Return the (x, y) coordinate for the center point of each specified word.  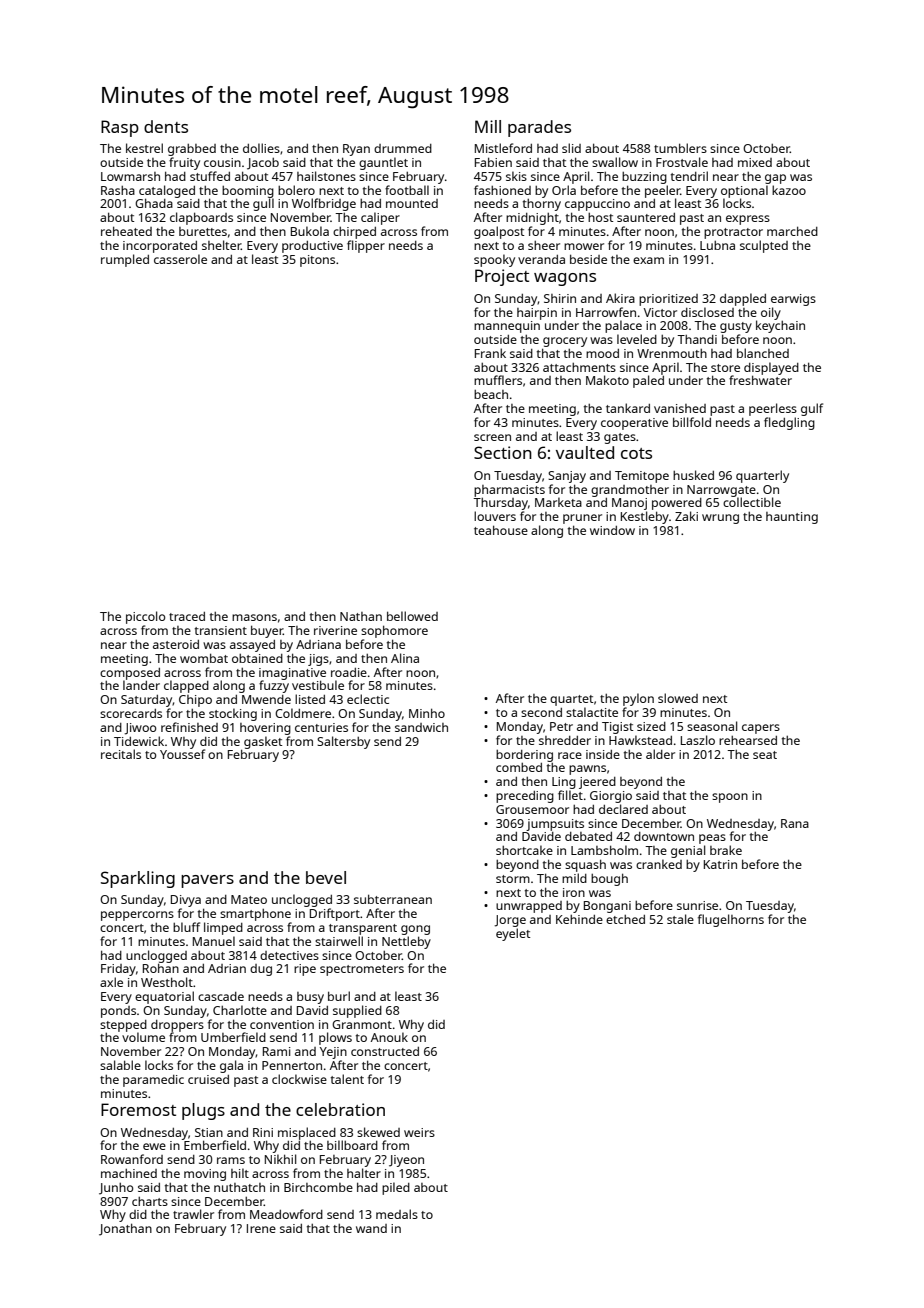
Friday (118, 970)
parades (539, 128)
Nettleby (406, 942)
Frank (490, 353)
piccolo (145, 617)
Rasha (118, 190)
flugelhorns (731, 920)
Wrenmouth (672, 353)
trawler (193, 1214)
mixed (755, 162)
